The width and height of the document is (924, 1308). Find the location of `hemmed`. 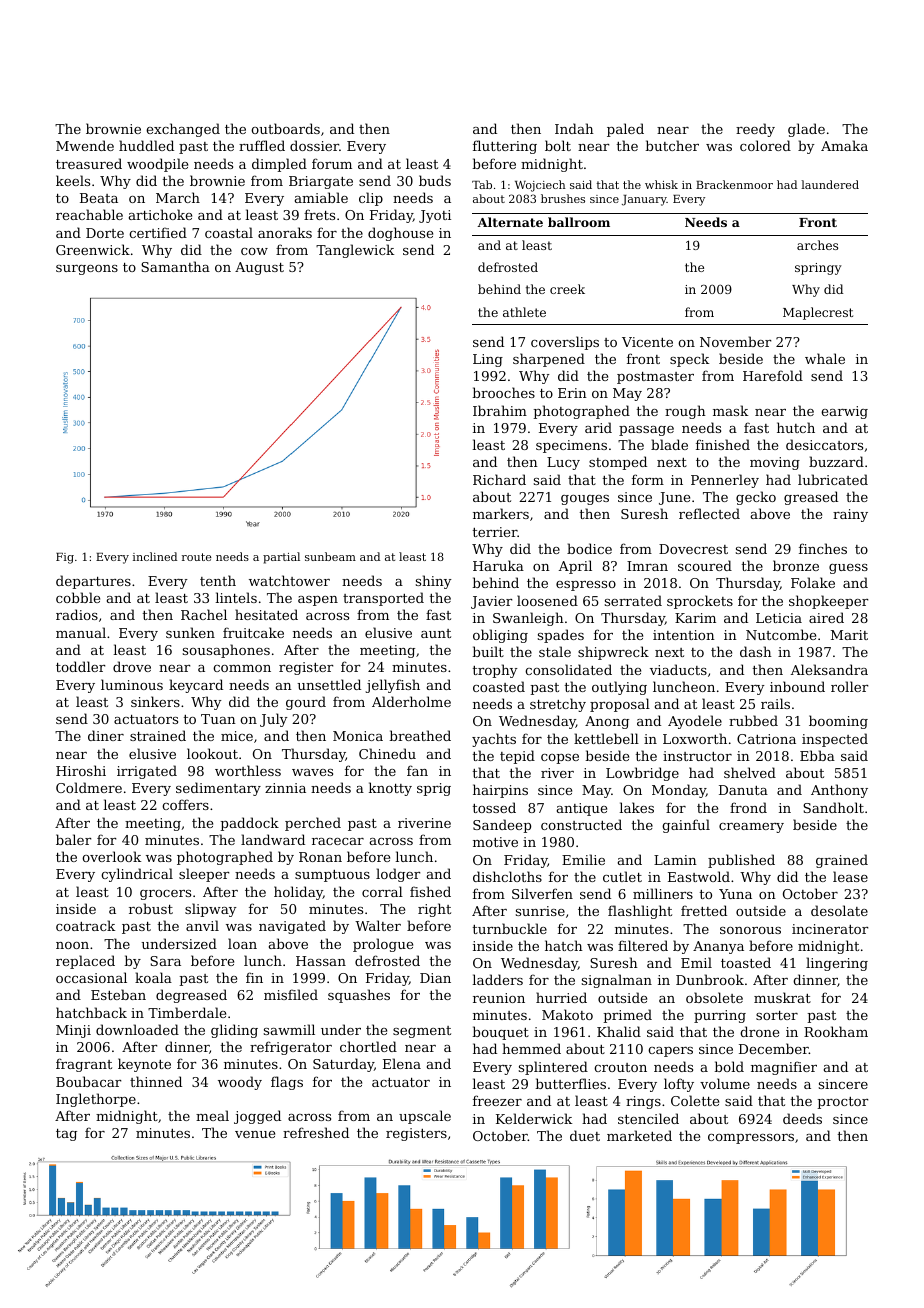

hemmed is located at coordinates (531, 1048).
